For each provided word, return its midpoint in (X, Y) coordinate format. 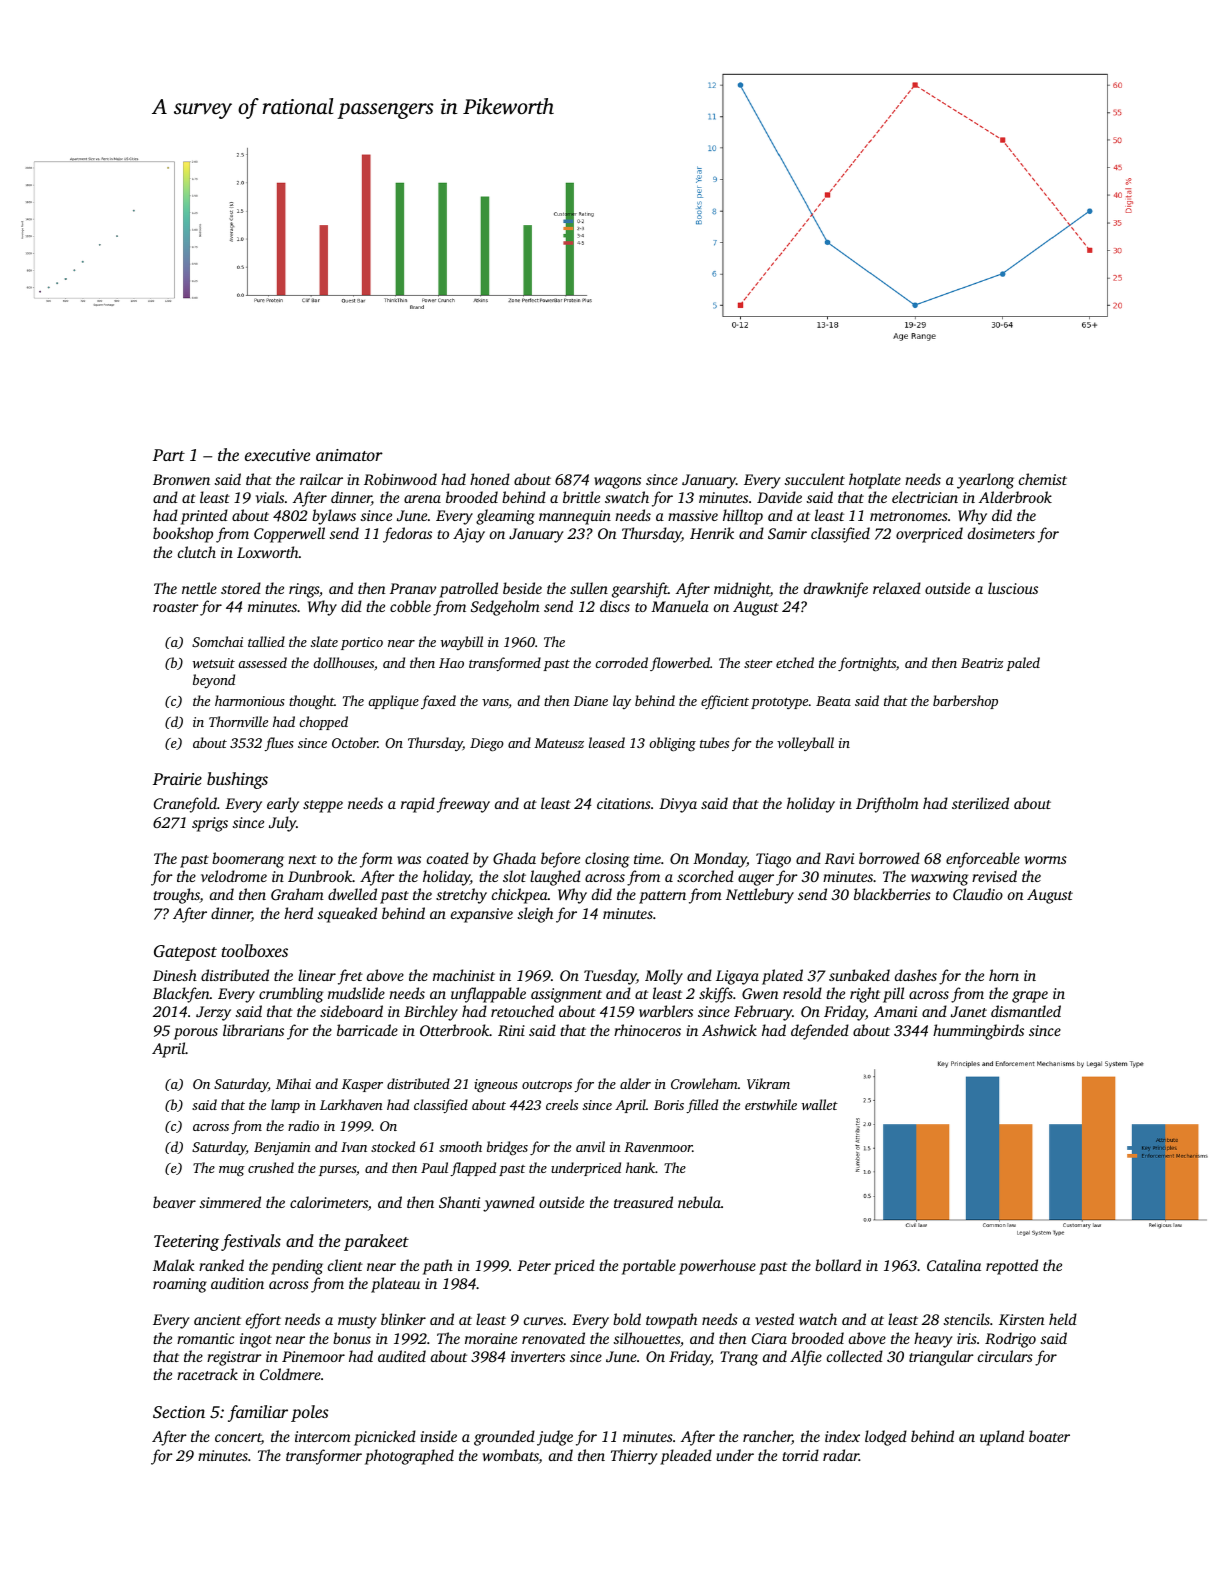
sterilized (980, 803)
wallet (820, 1104)
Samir (787, 533)
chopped (323, 723)
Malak (174, 1265)
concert (238, 1439)
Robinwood (400, 479)
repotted (1012, 1267)
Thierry (634, 1457)
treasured (643, 1202)
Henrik (712, 533)
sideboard (351, 1011)
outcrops (547, 1086)
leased (607, 742)
